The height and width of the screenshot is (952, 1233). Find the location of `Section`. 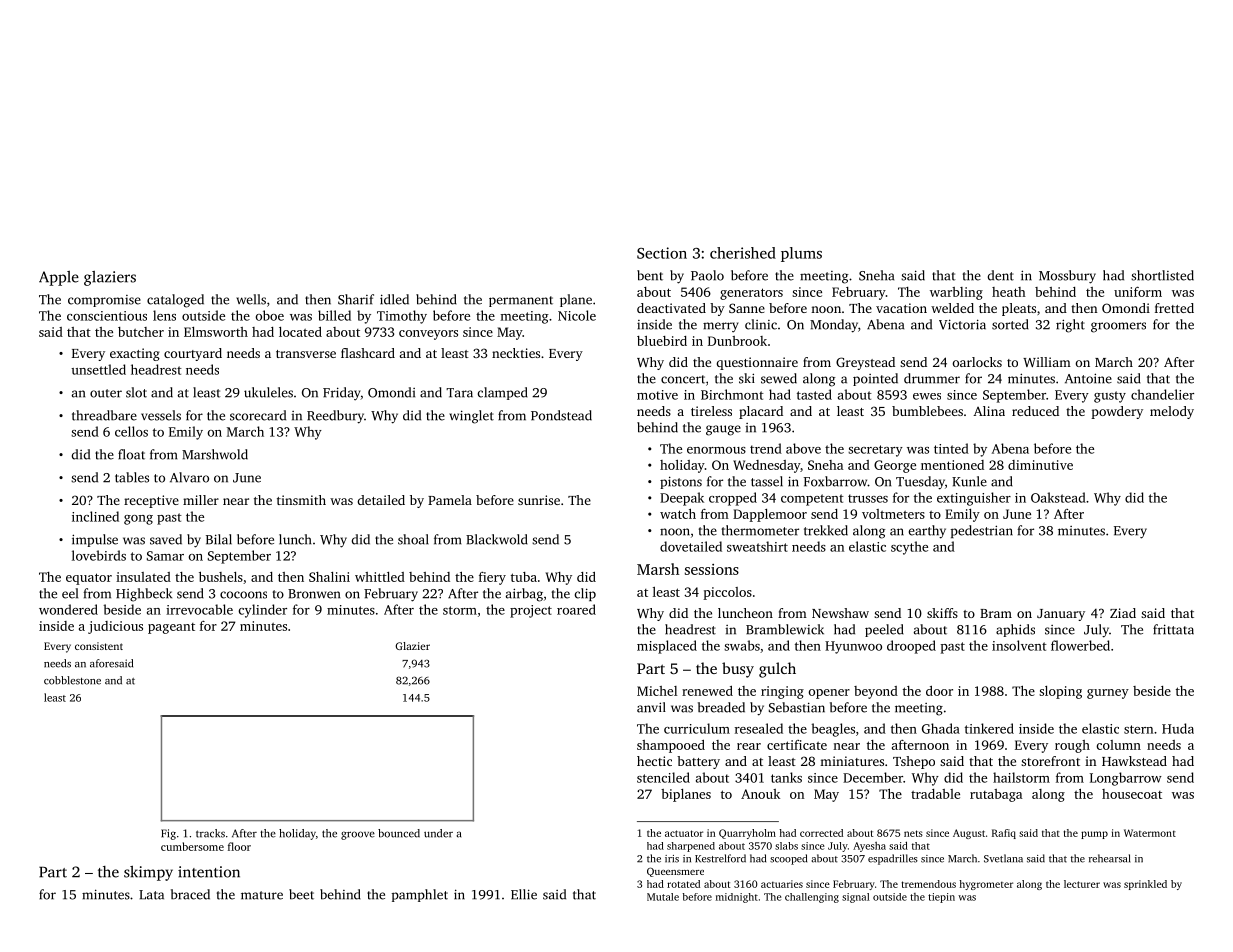

Section is located at coordinates (662, 253).
